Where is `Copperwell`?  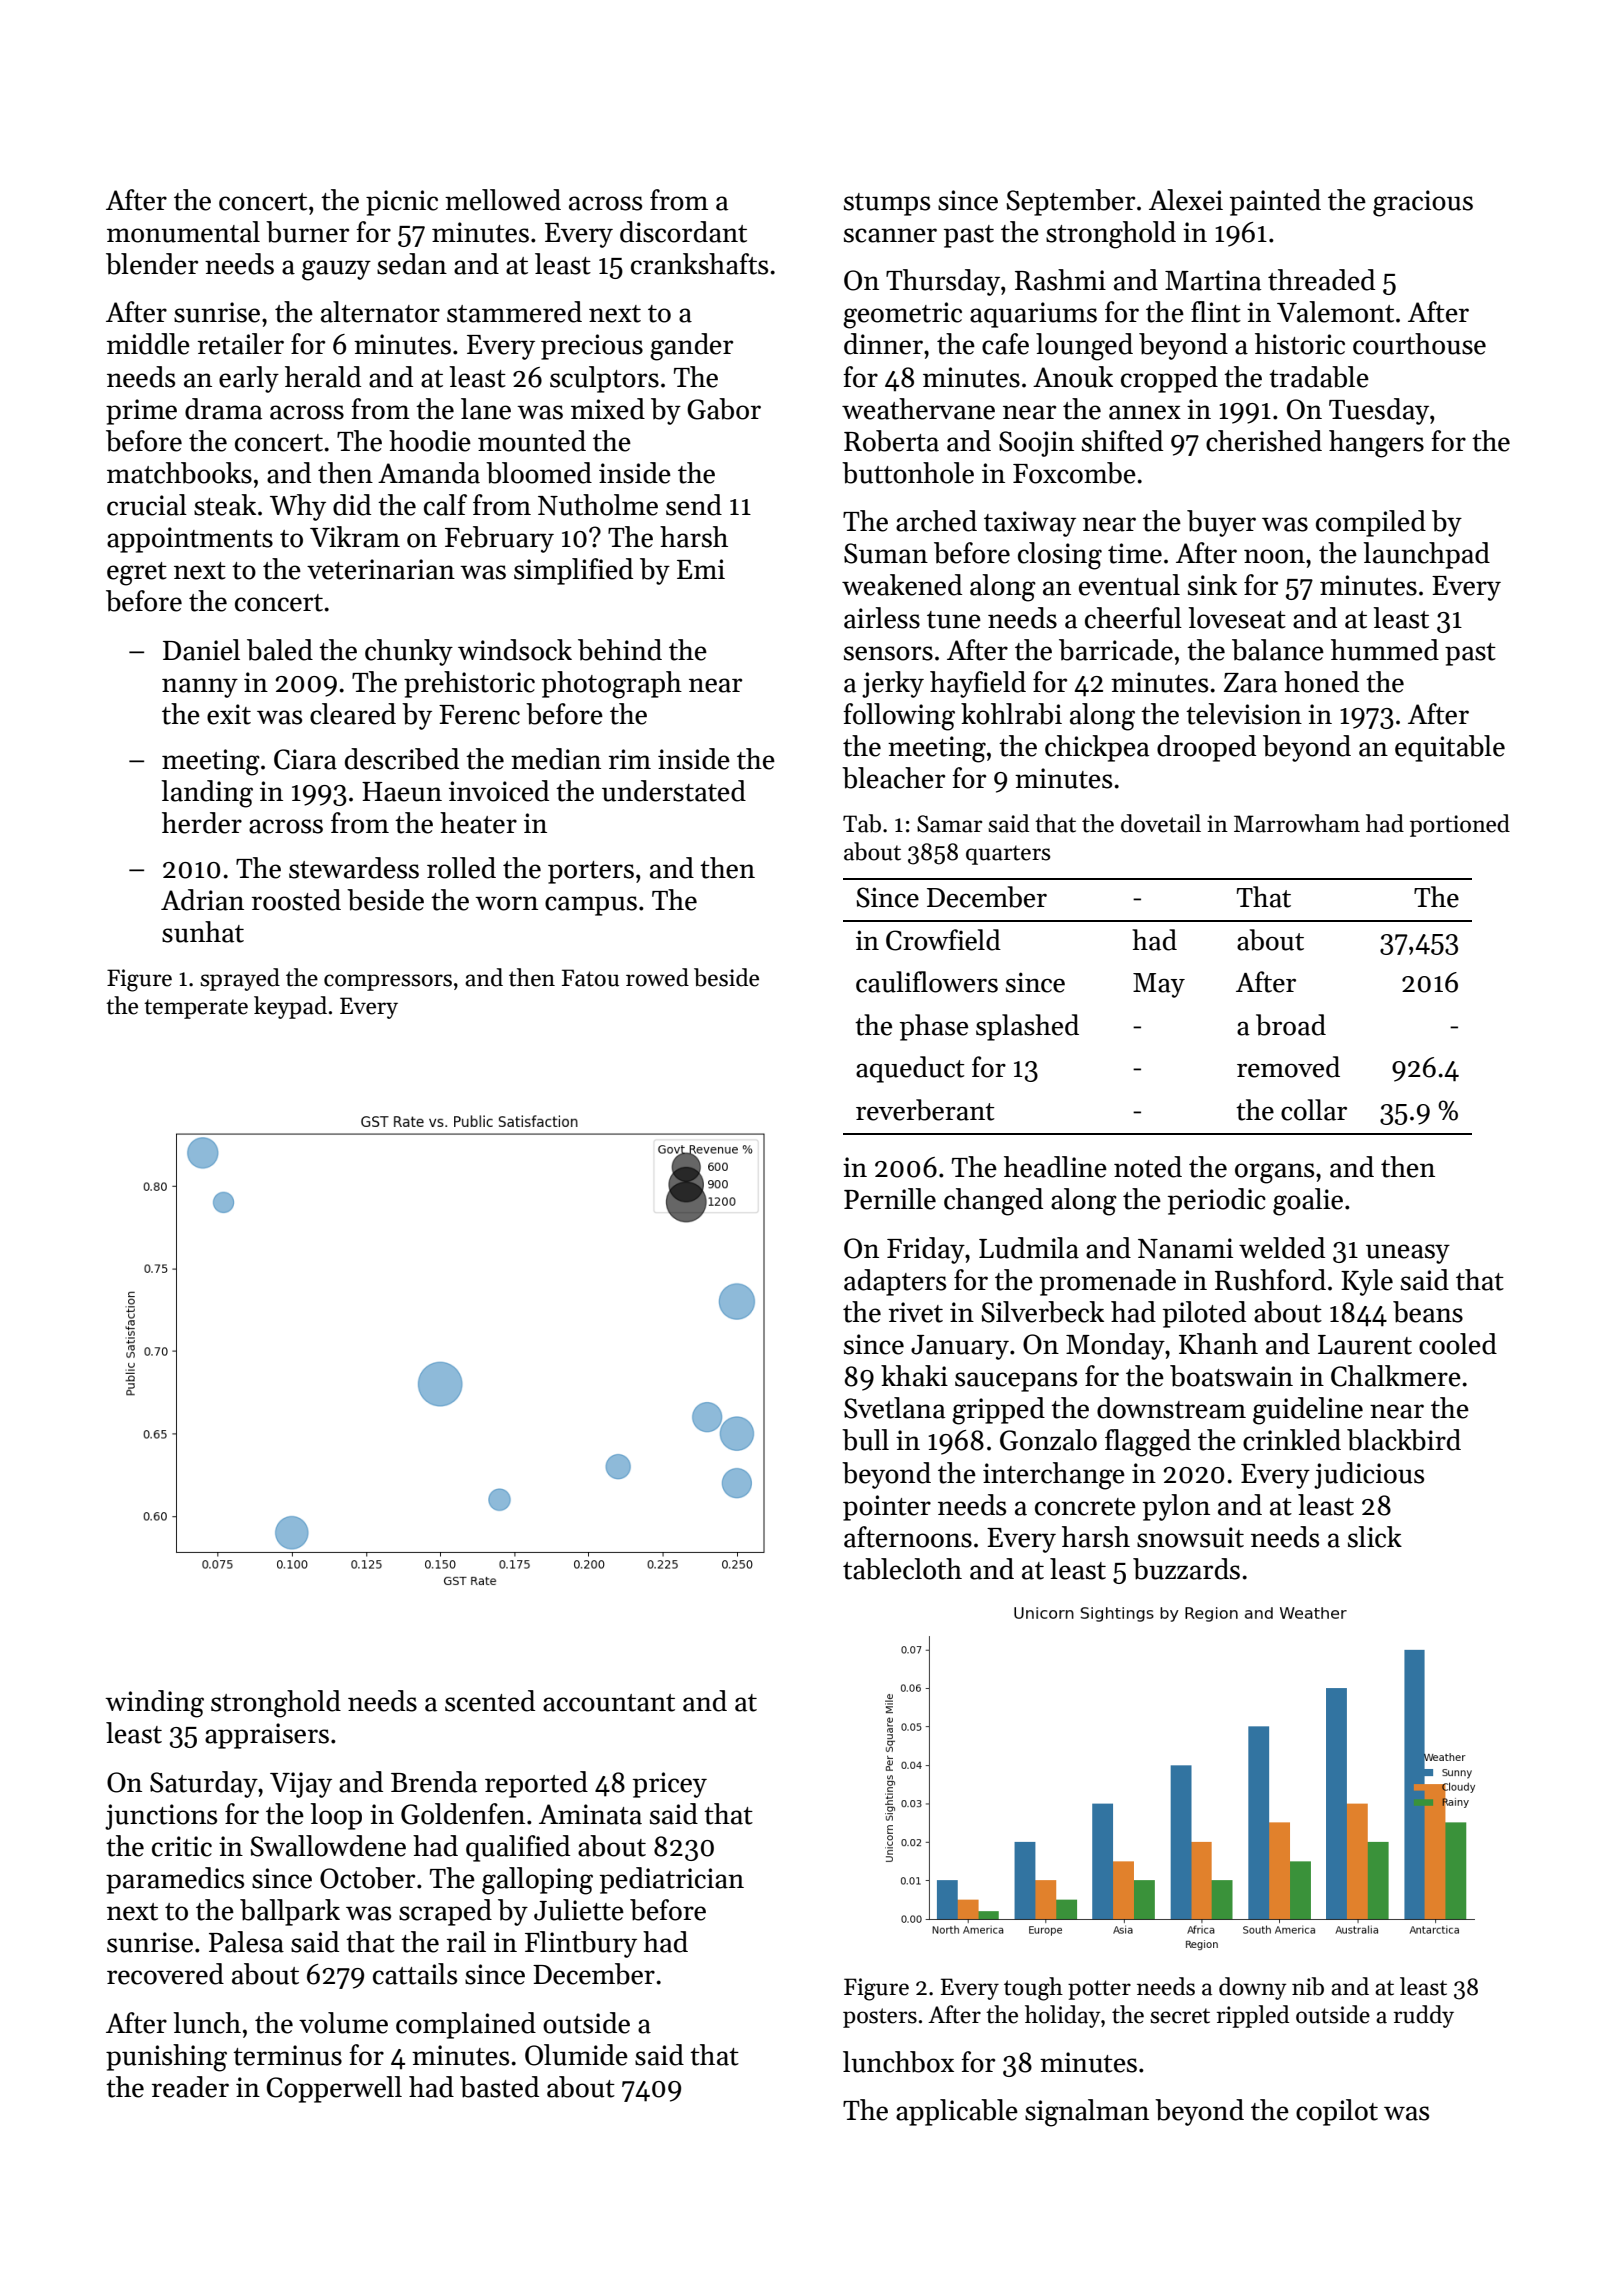
Copperwell is located at coordinates (334, 2089).
